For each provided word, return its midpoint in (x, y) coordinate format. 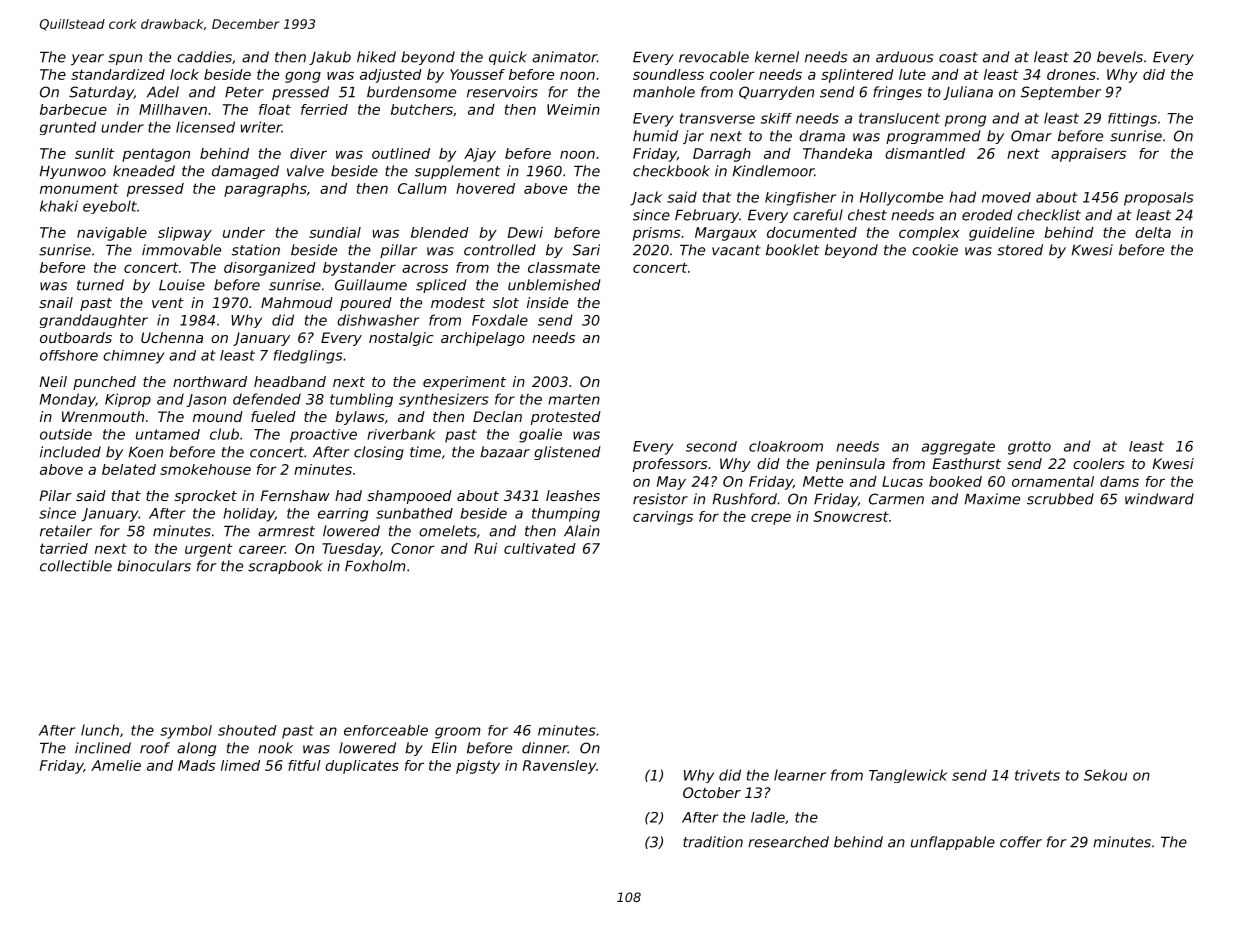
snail (56, 302)
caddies (204, 57)
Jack (646, 198)
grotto (1029, 448)
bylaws (360, 418)
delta (1153, 232)
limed (240, 765)
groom (458, 733)
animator (564, 57)
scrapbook (285, 567)
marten (574, 399)
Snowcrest (851, 516)
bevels (1120, 57)
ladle (768, 817)
